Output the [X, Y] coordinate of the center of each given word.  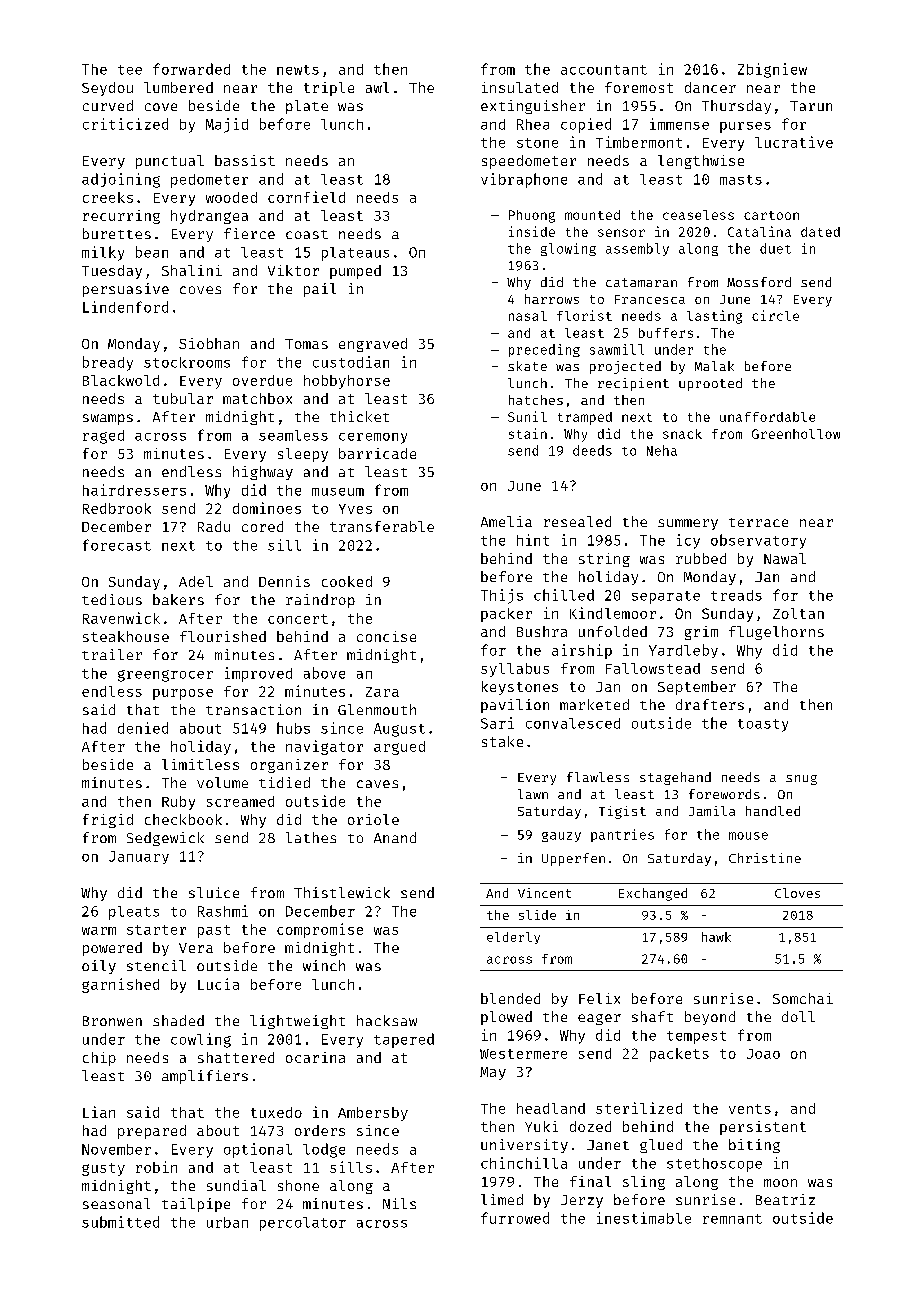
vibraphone [524, 180]
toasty [763, 725]
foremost [639, 87]
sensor [621, 233]
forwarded [191, 69]
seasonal [116, 1203]
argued [399, 748]
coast [307, 234]
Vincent [544, 893]
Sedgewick [165, 839]
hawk [716, 937]
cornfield [306, 197]
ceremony [373, 438]
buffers [666, 333]
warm [99, 931]
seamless [293, 435]
